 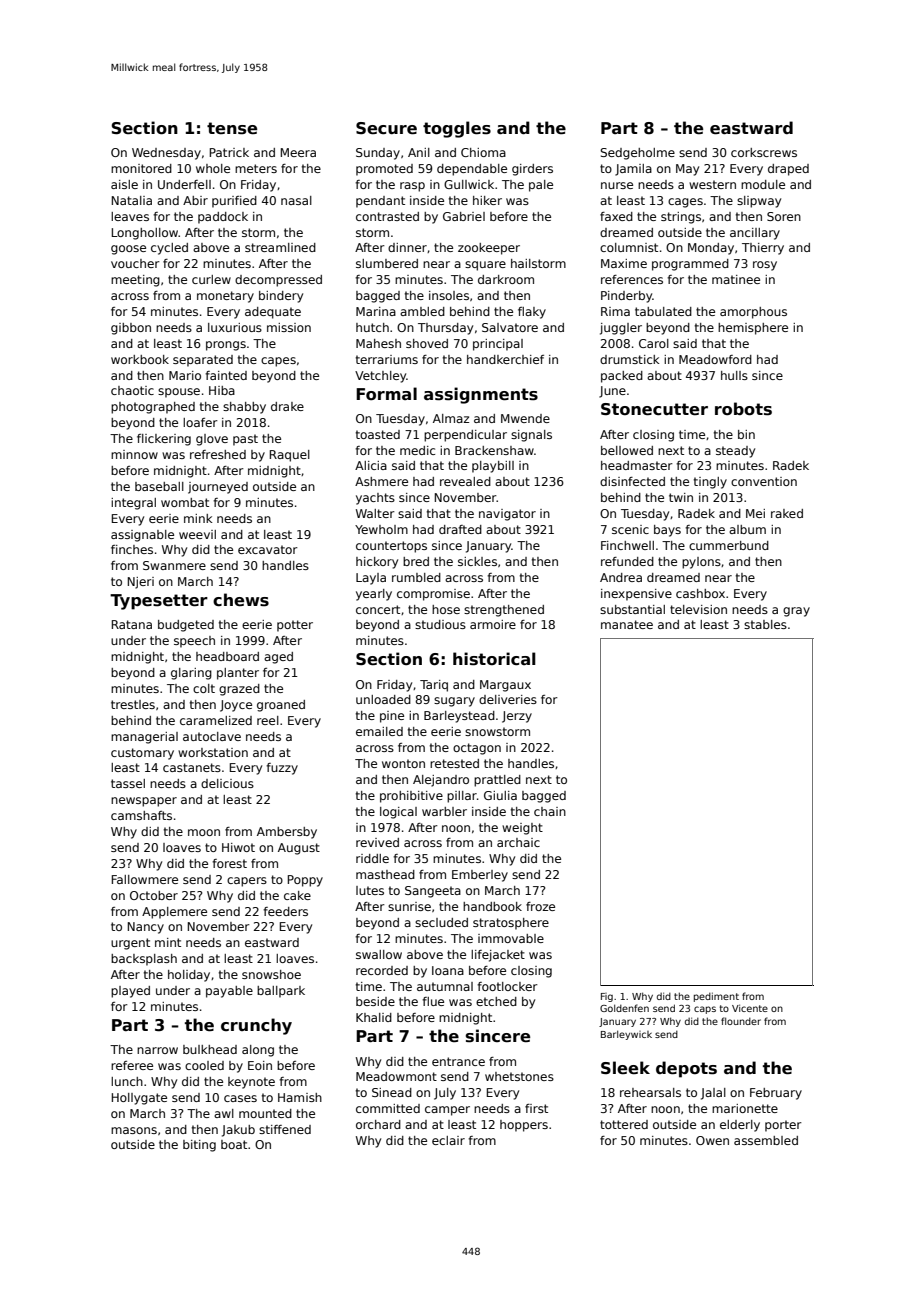 What do you see at coordinates (386, 128) in the image?
I see `Secure` at bounding box center [386, 128].
